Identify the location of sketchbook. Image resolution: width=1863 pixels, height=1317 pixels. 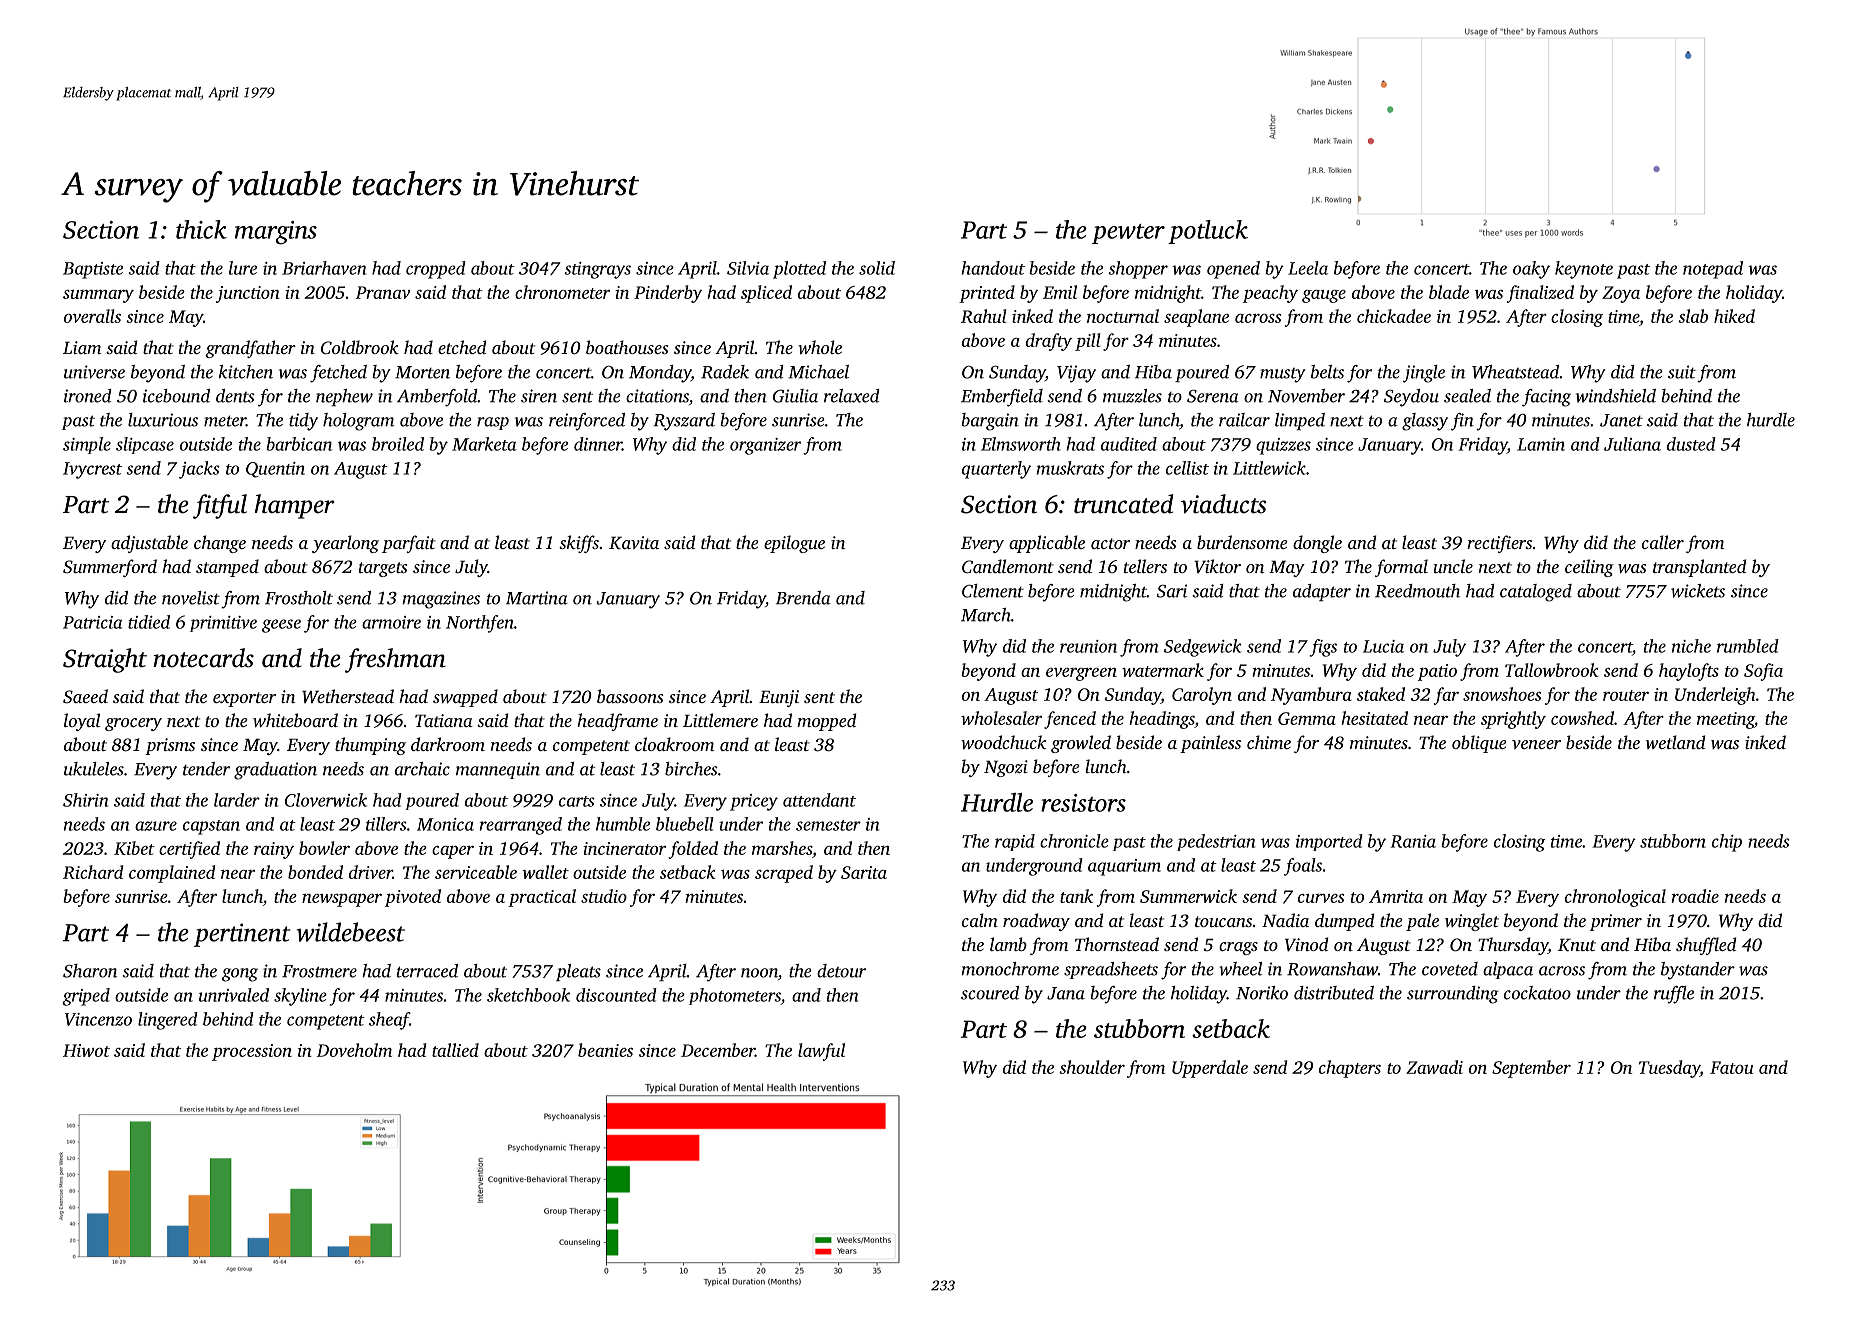
(528, 995).
